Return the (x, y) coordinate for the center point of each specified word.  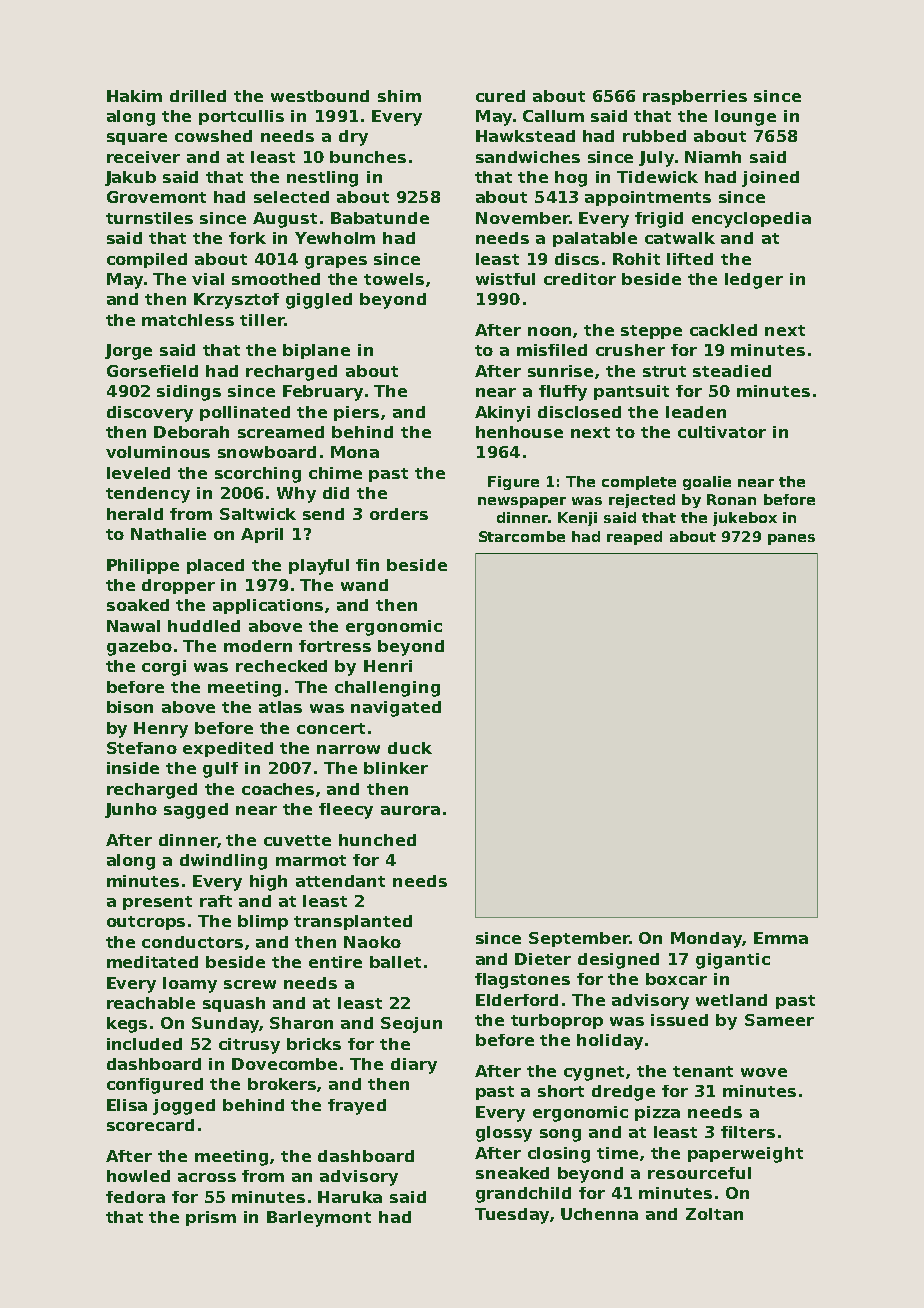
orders (399, 514)
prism (211, 1218)
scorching (258, 475)
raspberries (695, 97)
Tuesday (512, 1216)
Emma (781, 938)
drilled (198, 96)
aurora (410, 810)
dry (353, 138)
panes (791, 539)
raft (216, 901)
